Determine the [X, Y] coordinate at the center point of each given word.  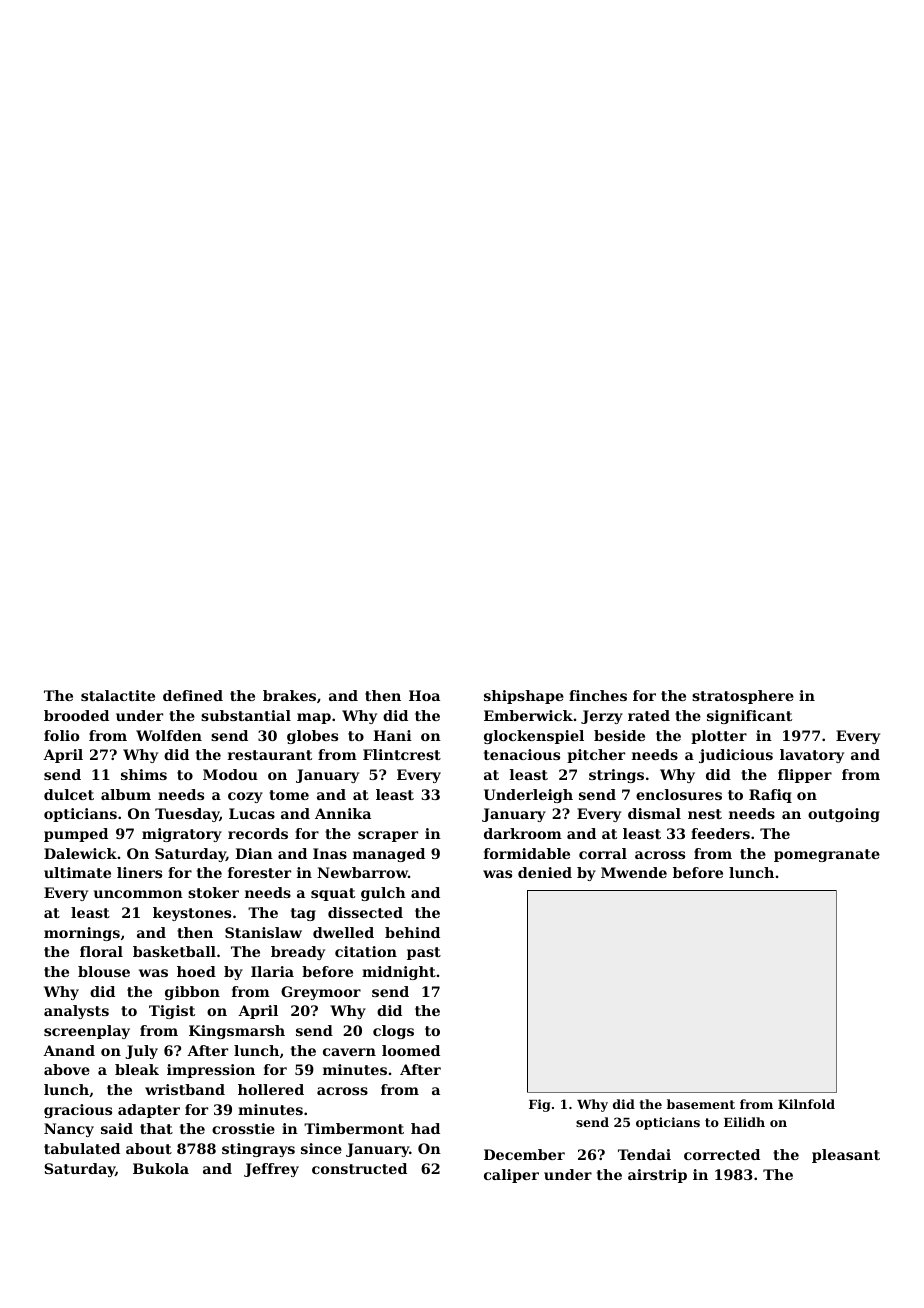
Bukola [161, 1168]
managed [389, 855]
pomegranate [827, 855]
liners [139, 872]
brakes [289, 695]
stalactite [118, 695]
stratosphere [743, 697]
